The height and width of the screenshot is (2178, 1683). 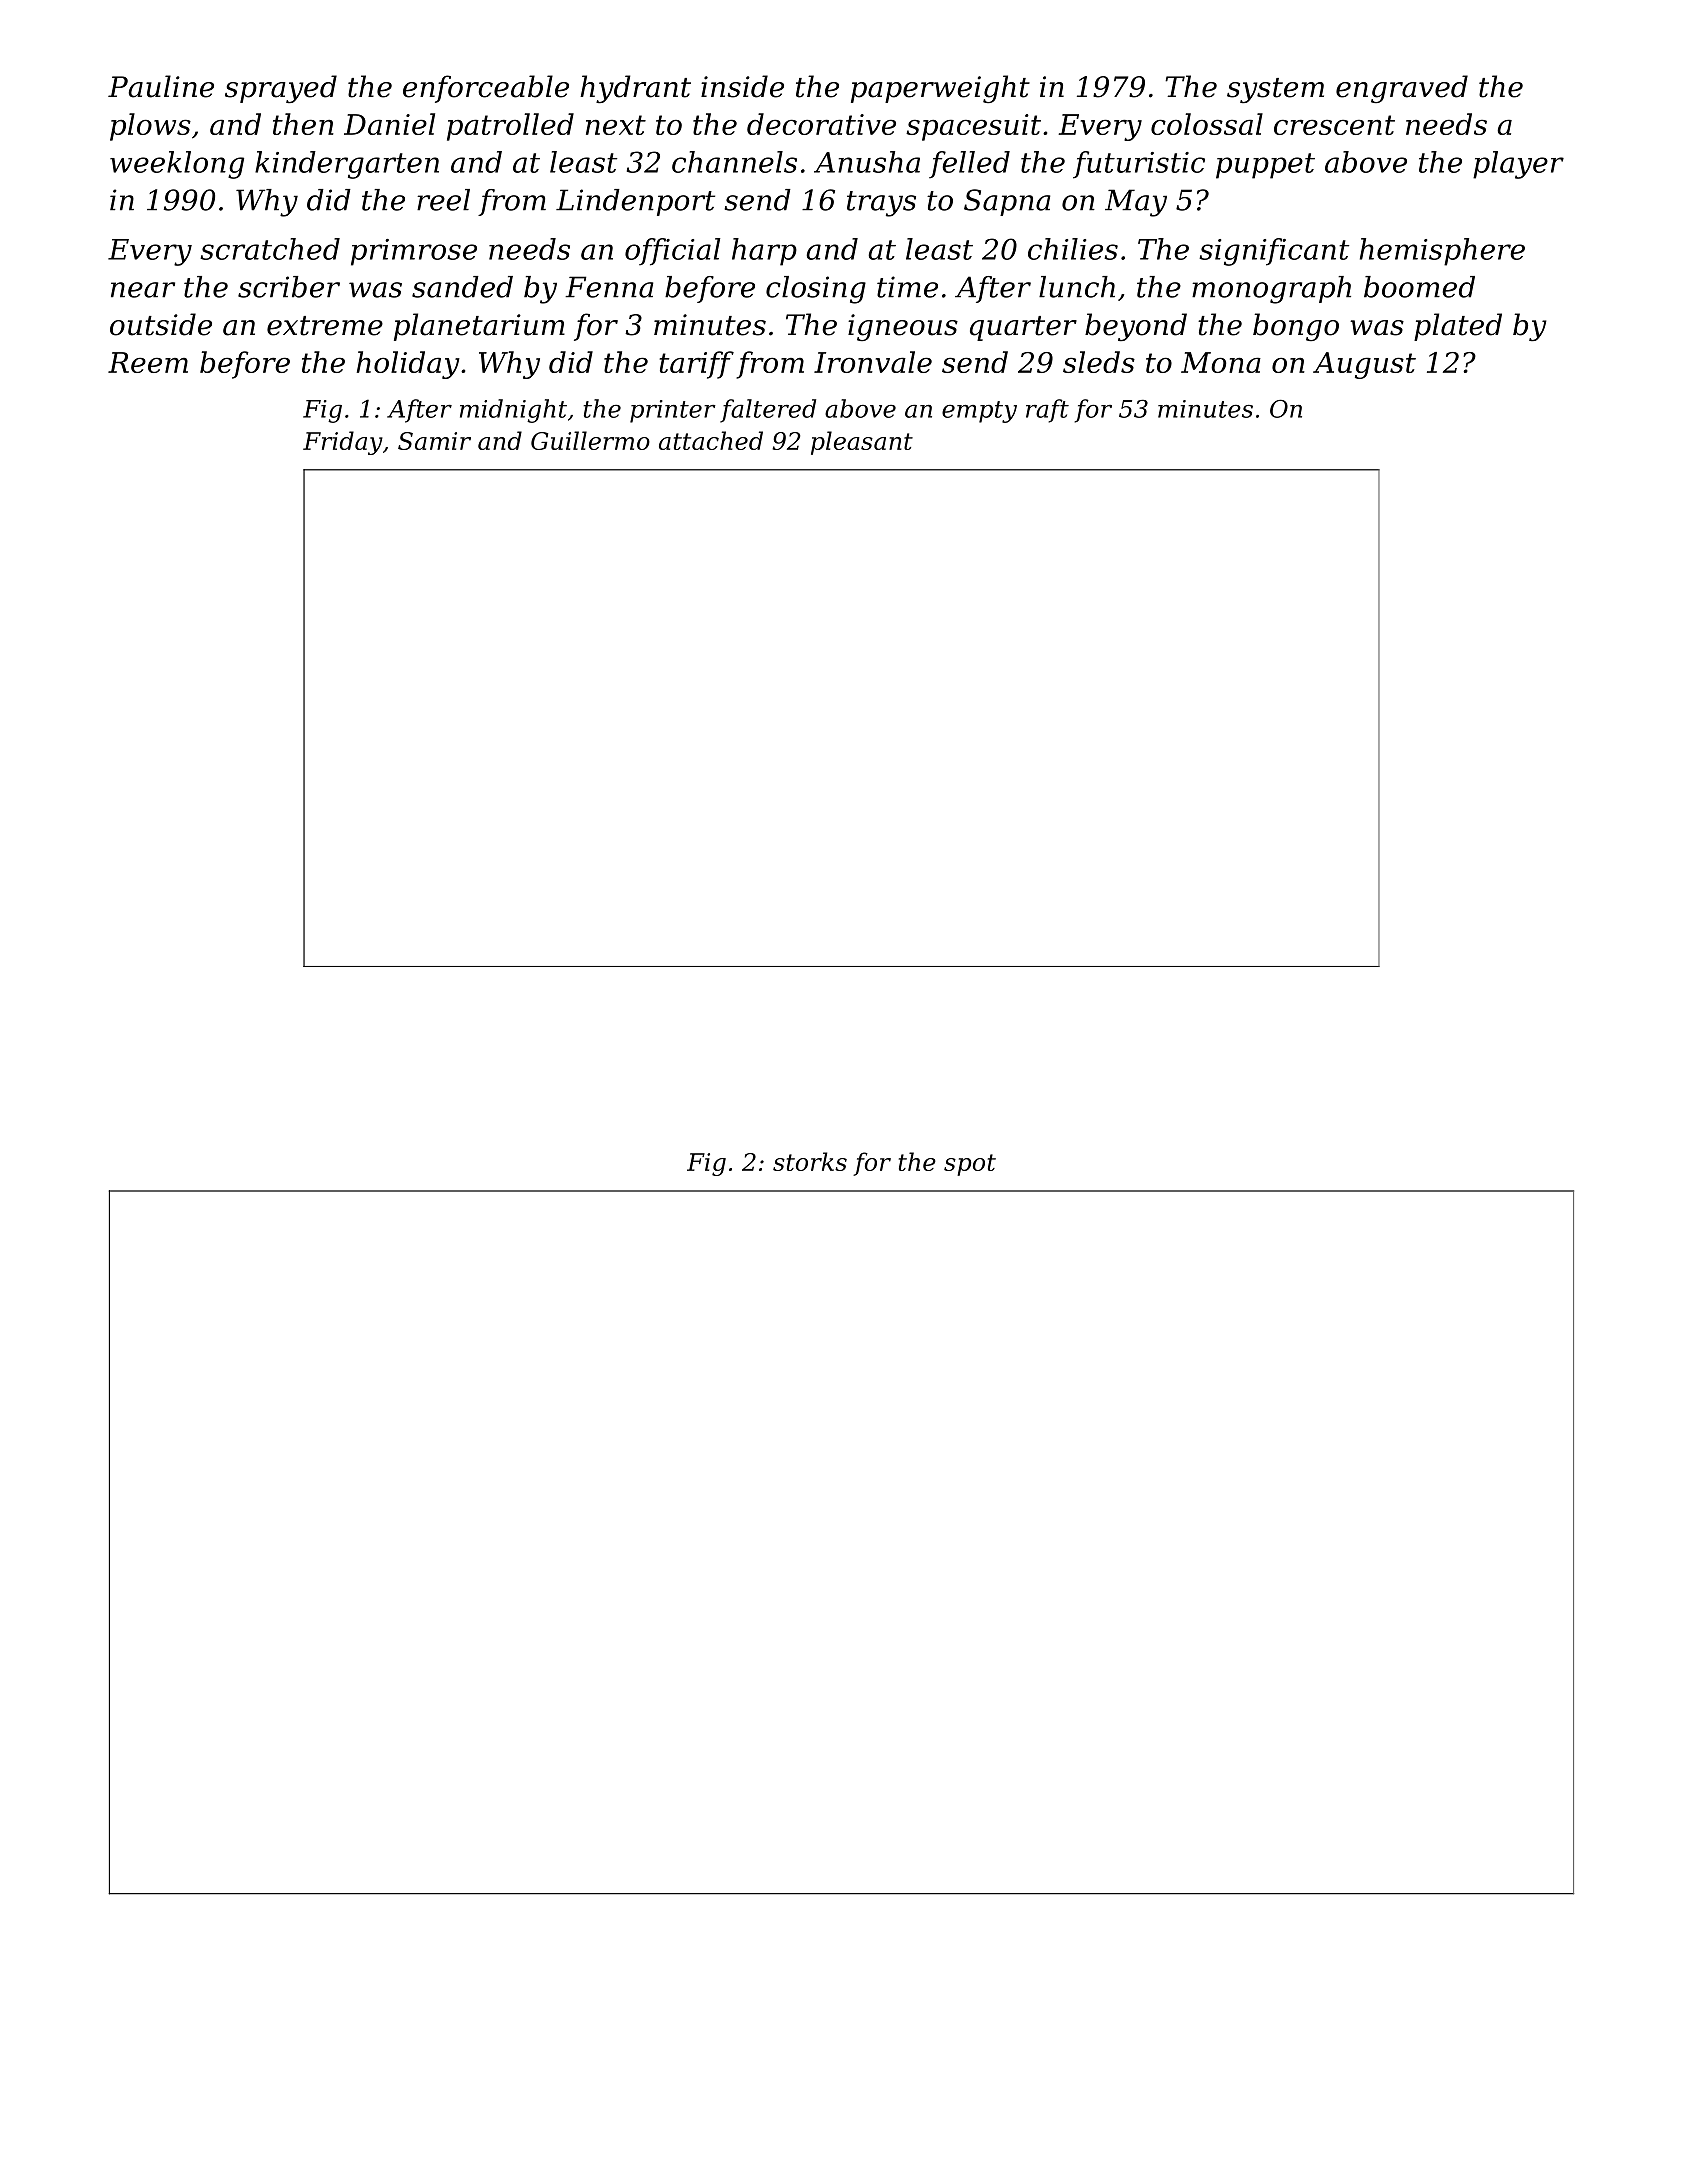 What do you see at coordinates (486, 89) in the screenshot?
I see `enforceable` at bounding box center [486, 89].
